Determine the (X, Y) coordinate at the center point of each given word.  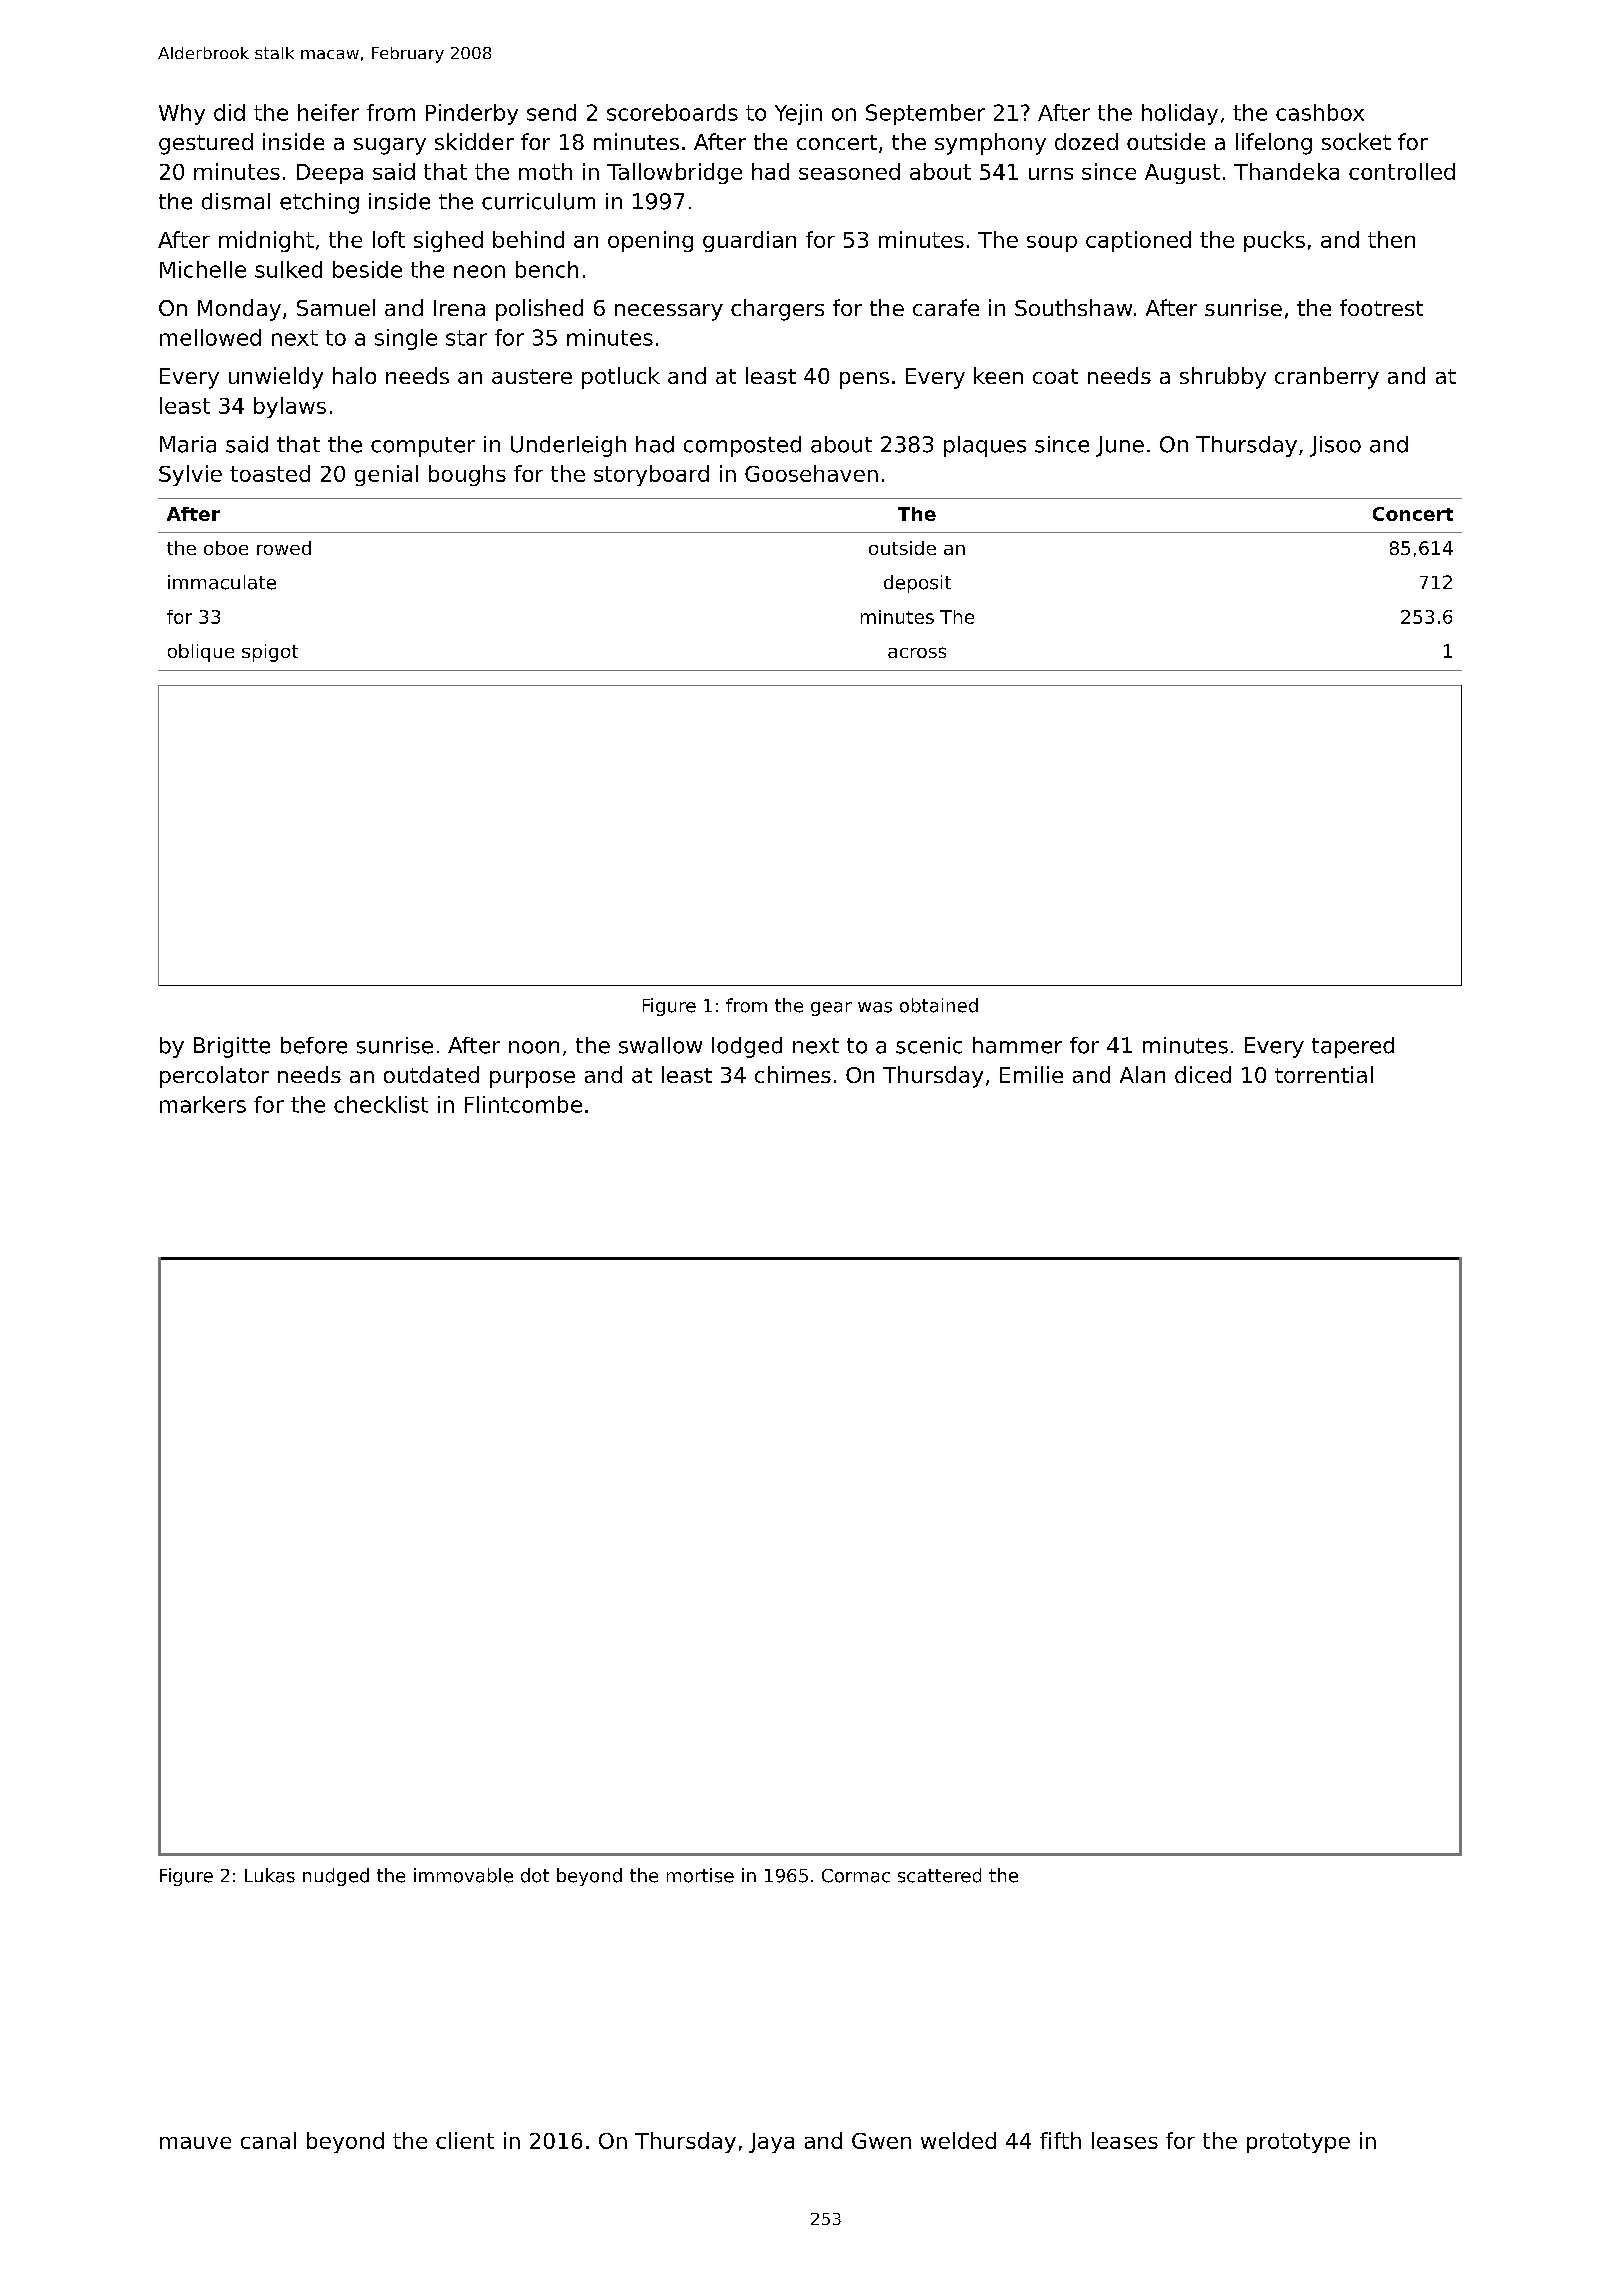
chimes (793, 1074)
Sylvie (190, 475)
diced (1203, 1074)
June (1120, 446)
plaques (985, 446)
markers (203, 1104)
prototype (1298, 2143)
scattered (939, 1875)
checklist (381, 1104)
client (465, 2140)
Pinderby (472, 114)
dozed (1086, 141)
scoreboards (672, 112)
